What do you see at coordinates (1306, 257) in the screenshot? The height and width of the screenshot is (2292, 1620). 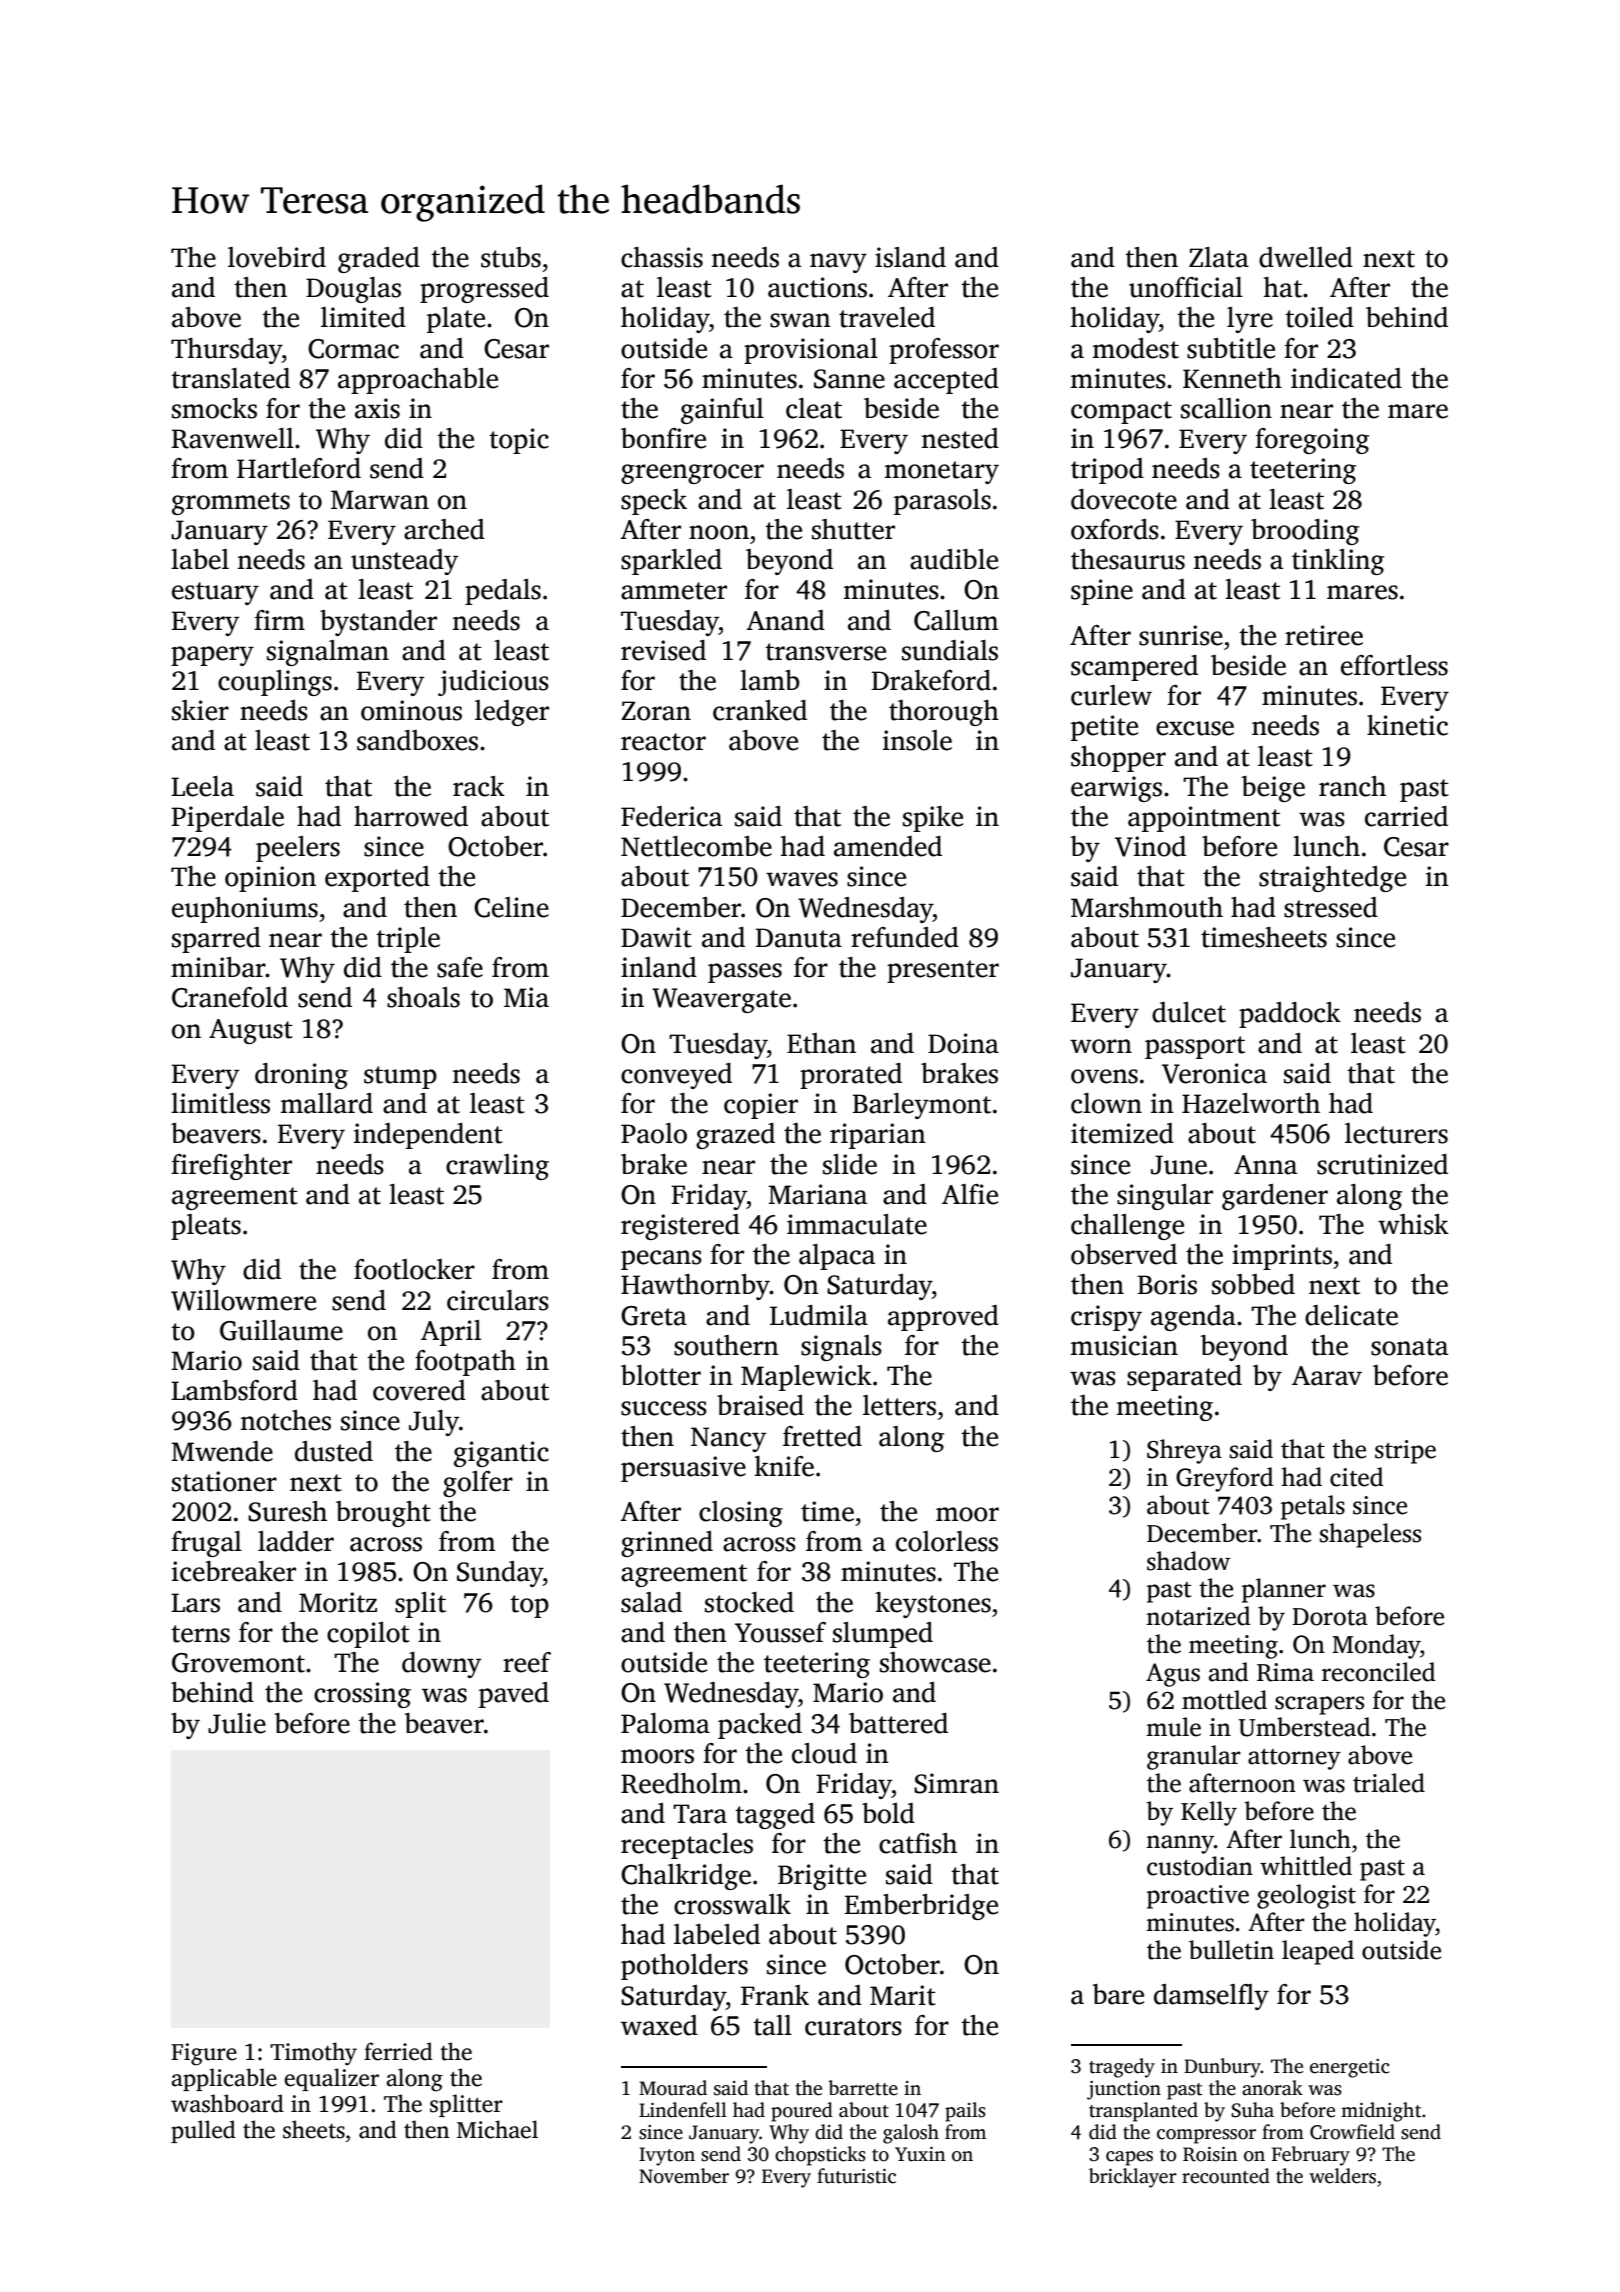 I see `dwelled` at bounding box center [1306, 257].
